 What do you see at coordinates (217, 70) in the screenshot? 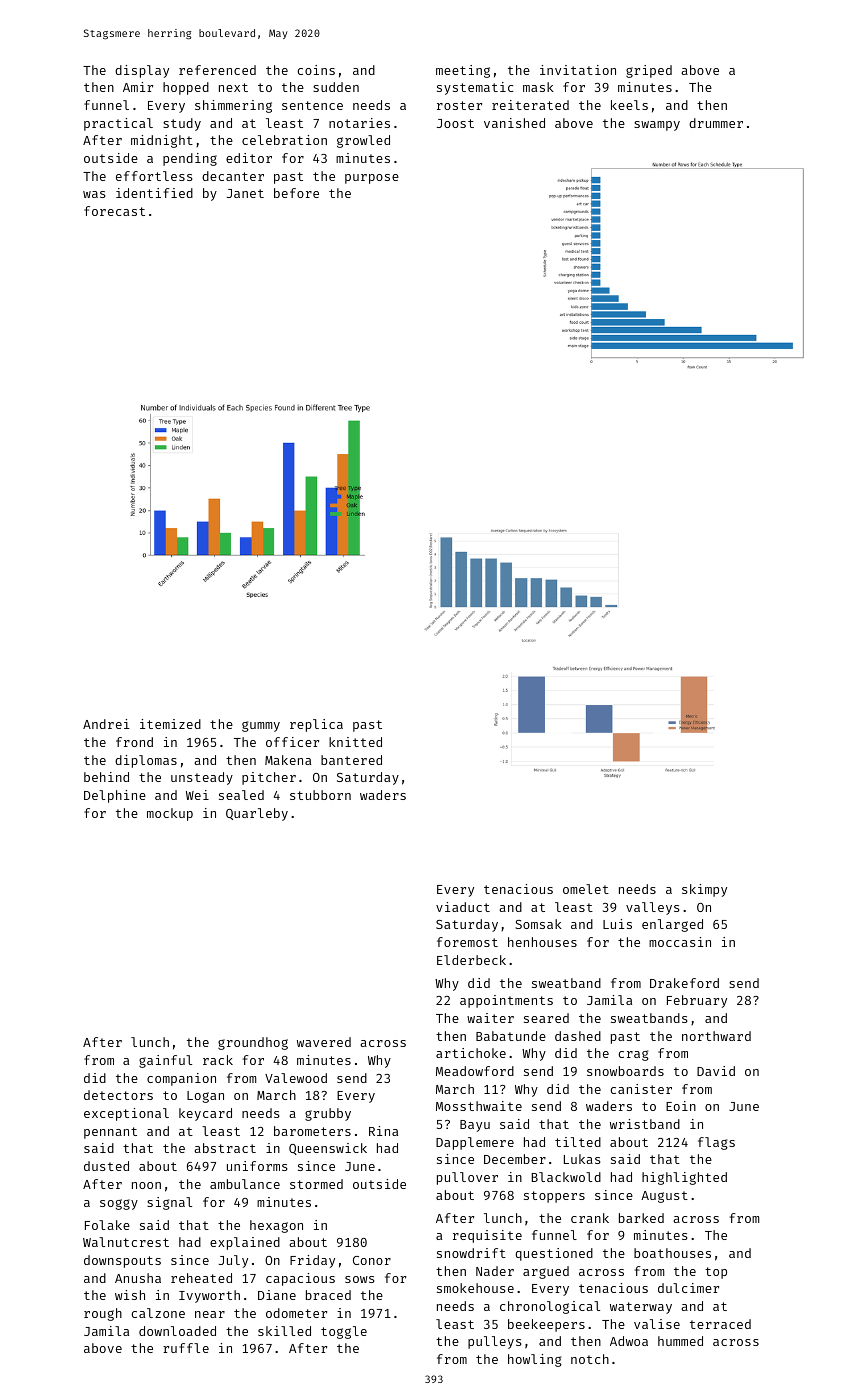
I see `referenced` at bounding box center [217, 70].
